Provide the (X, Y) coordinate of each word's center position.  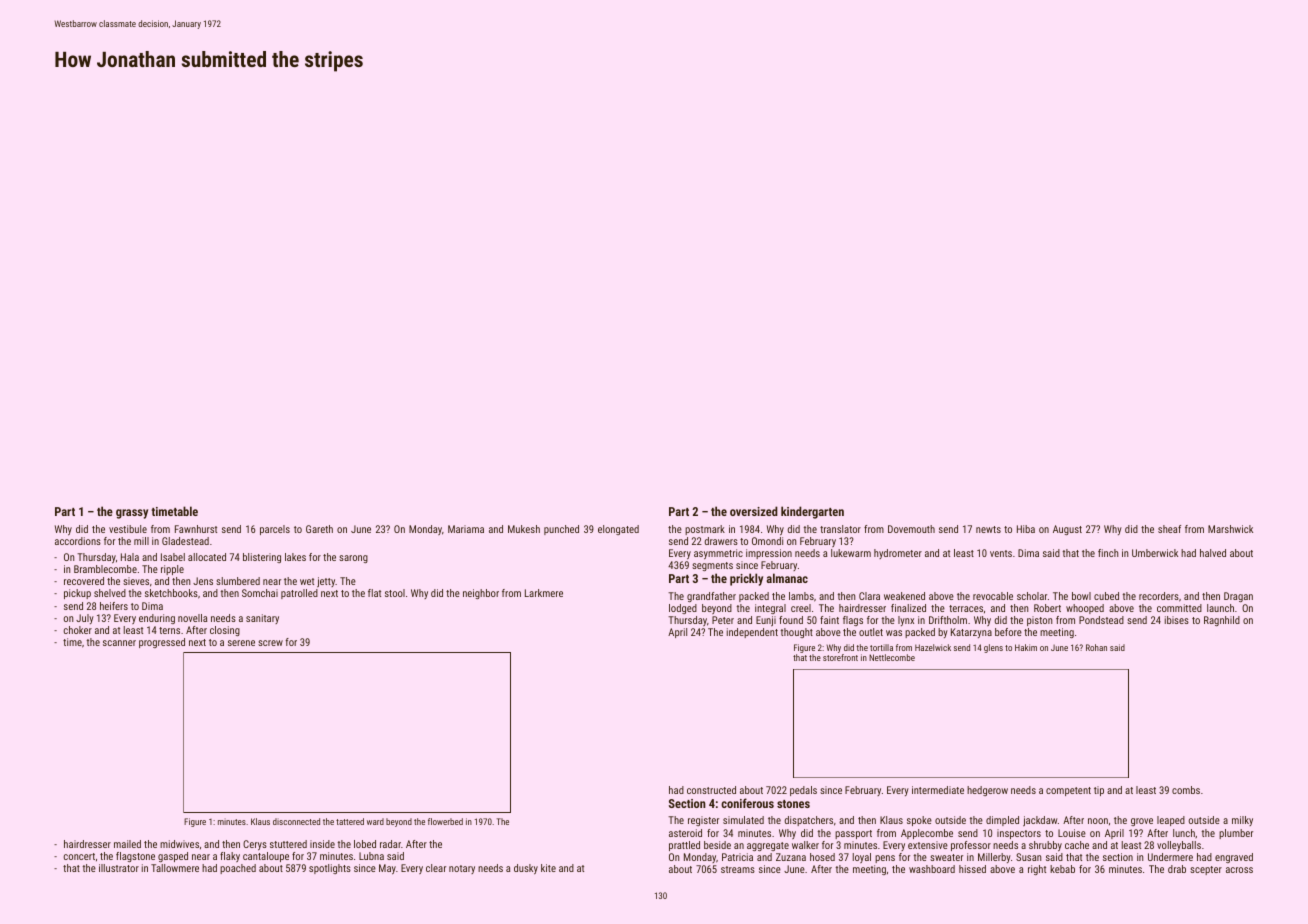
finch (1108, 553)
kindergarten (812, 512)
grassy (132, 514)
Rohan (1096, 647)
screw (270, 643)
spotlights (330, 869)
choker (77, 630)
